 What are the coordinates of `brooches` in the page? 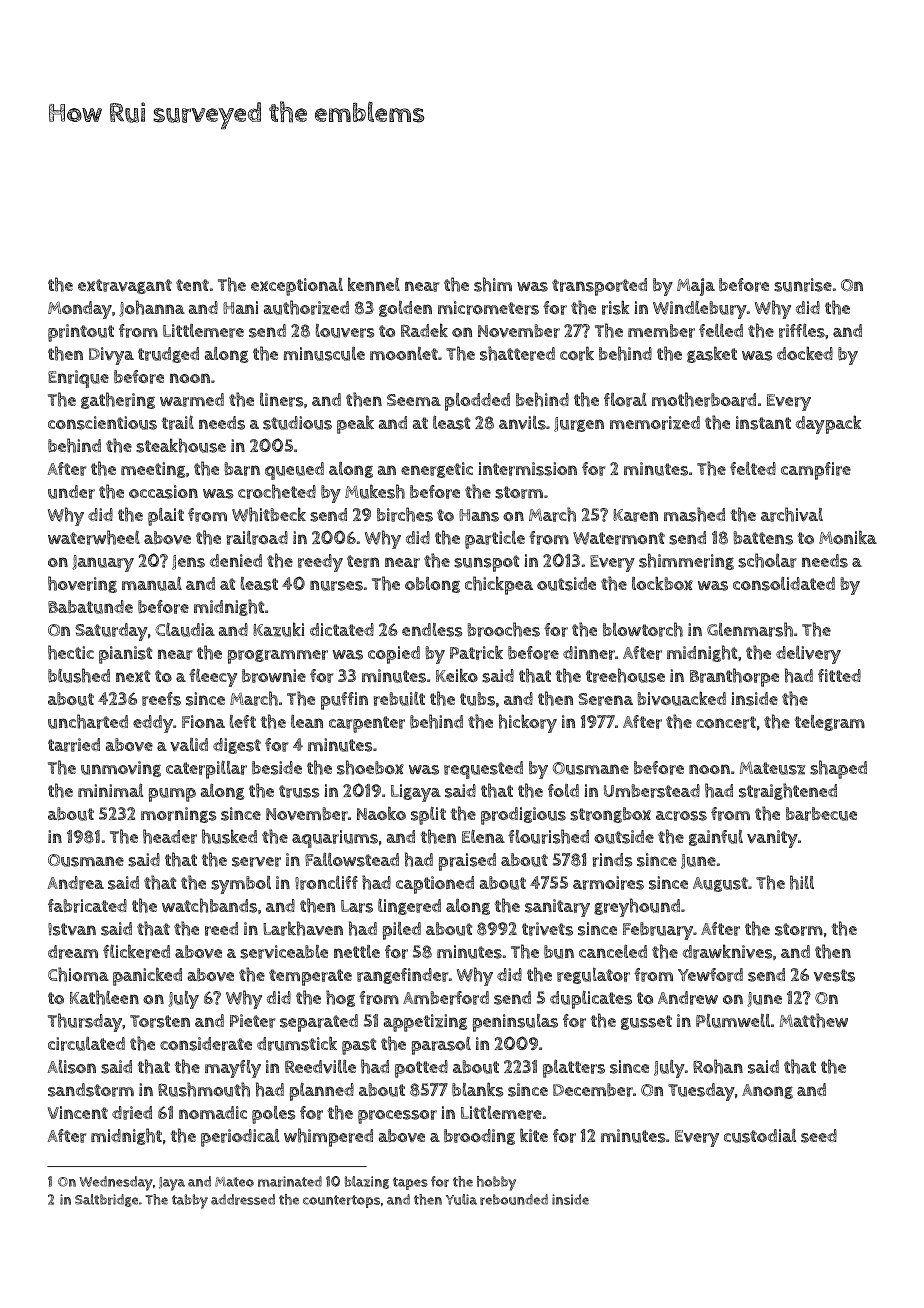 It's located at (503, 629).
